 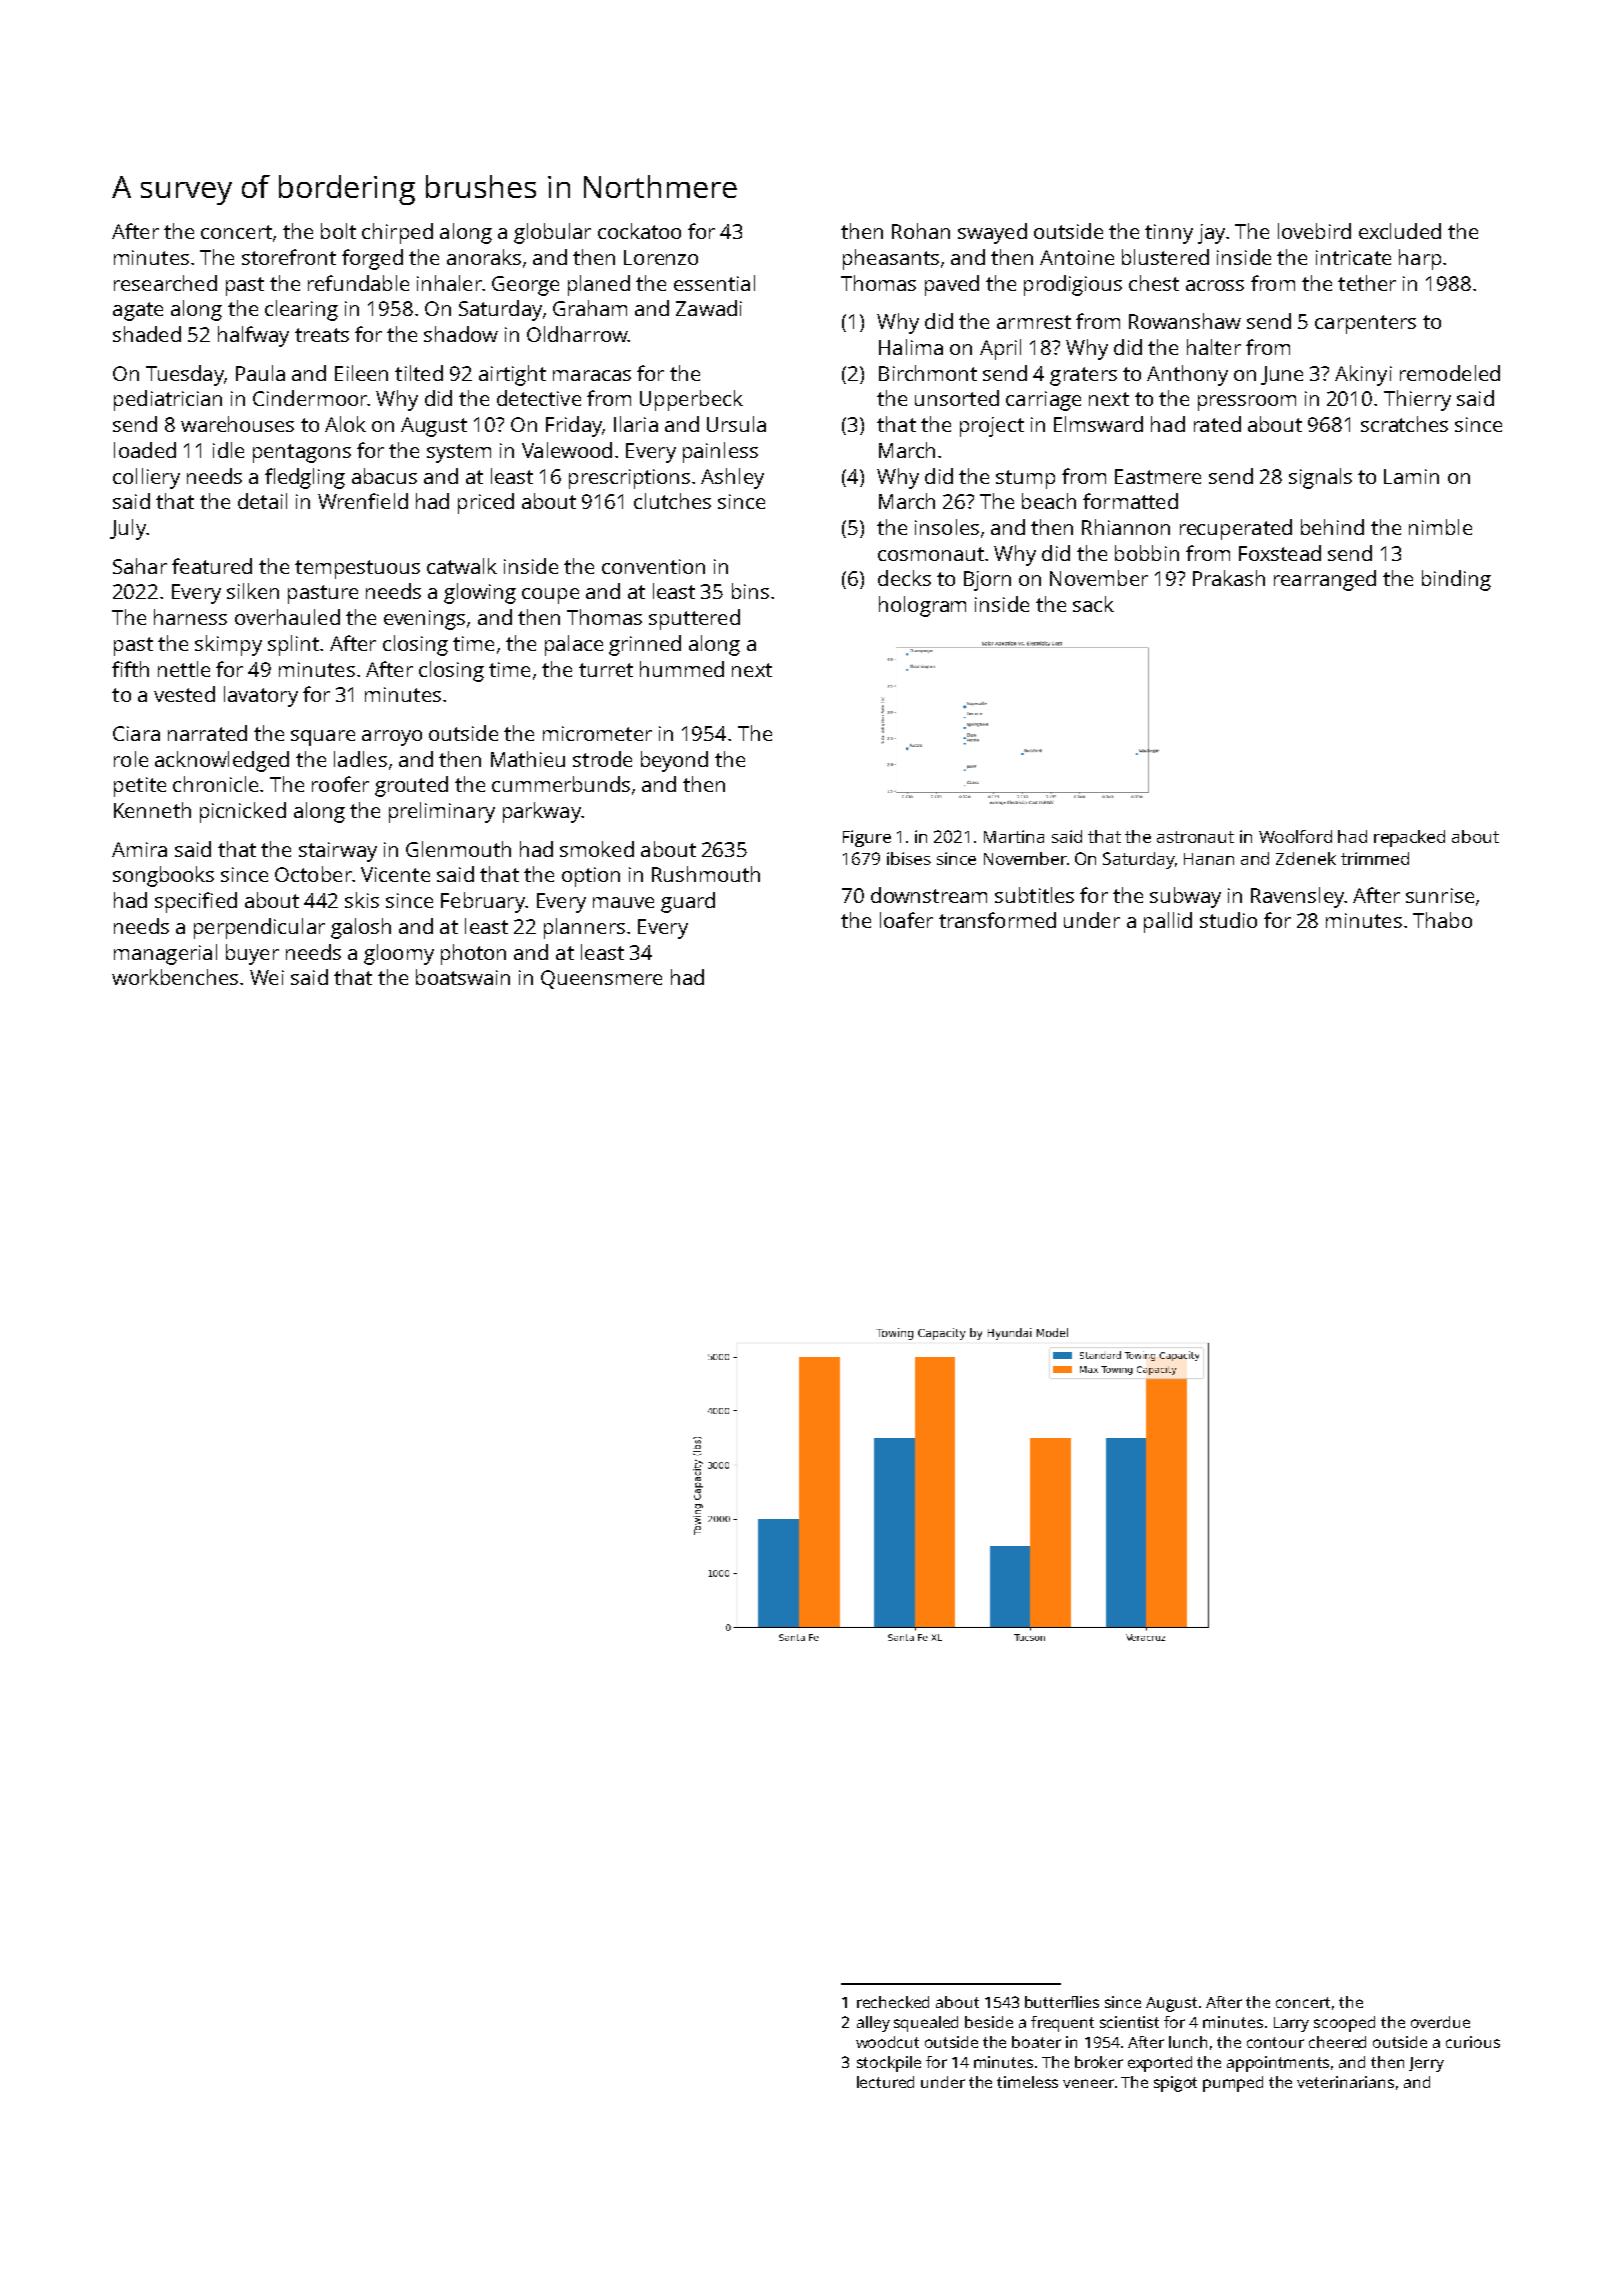 What do you see at coordinates (921, 231) in the screenshot?
I see `Rohan` at bounding box center [921, 231].
